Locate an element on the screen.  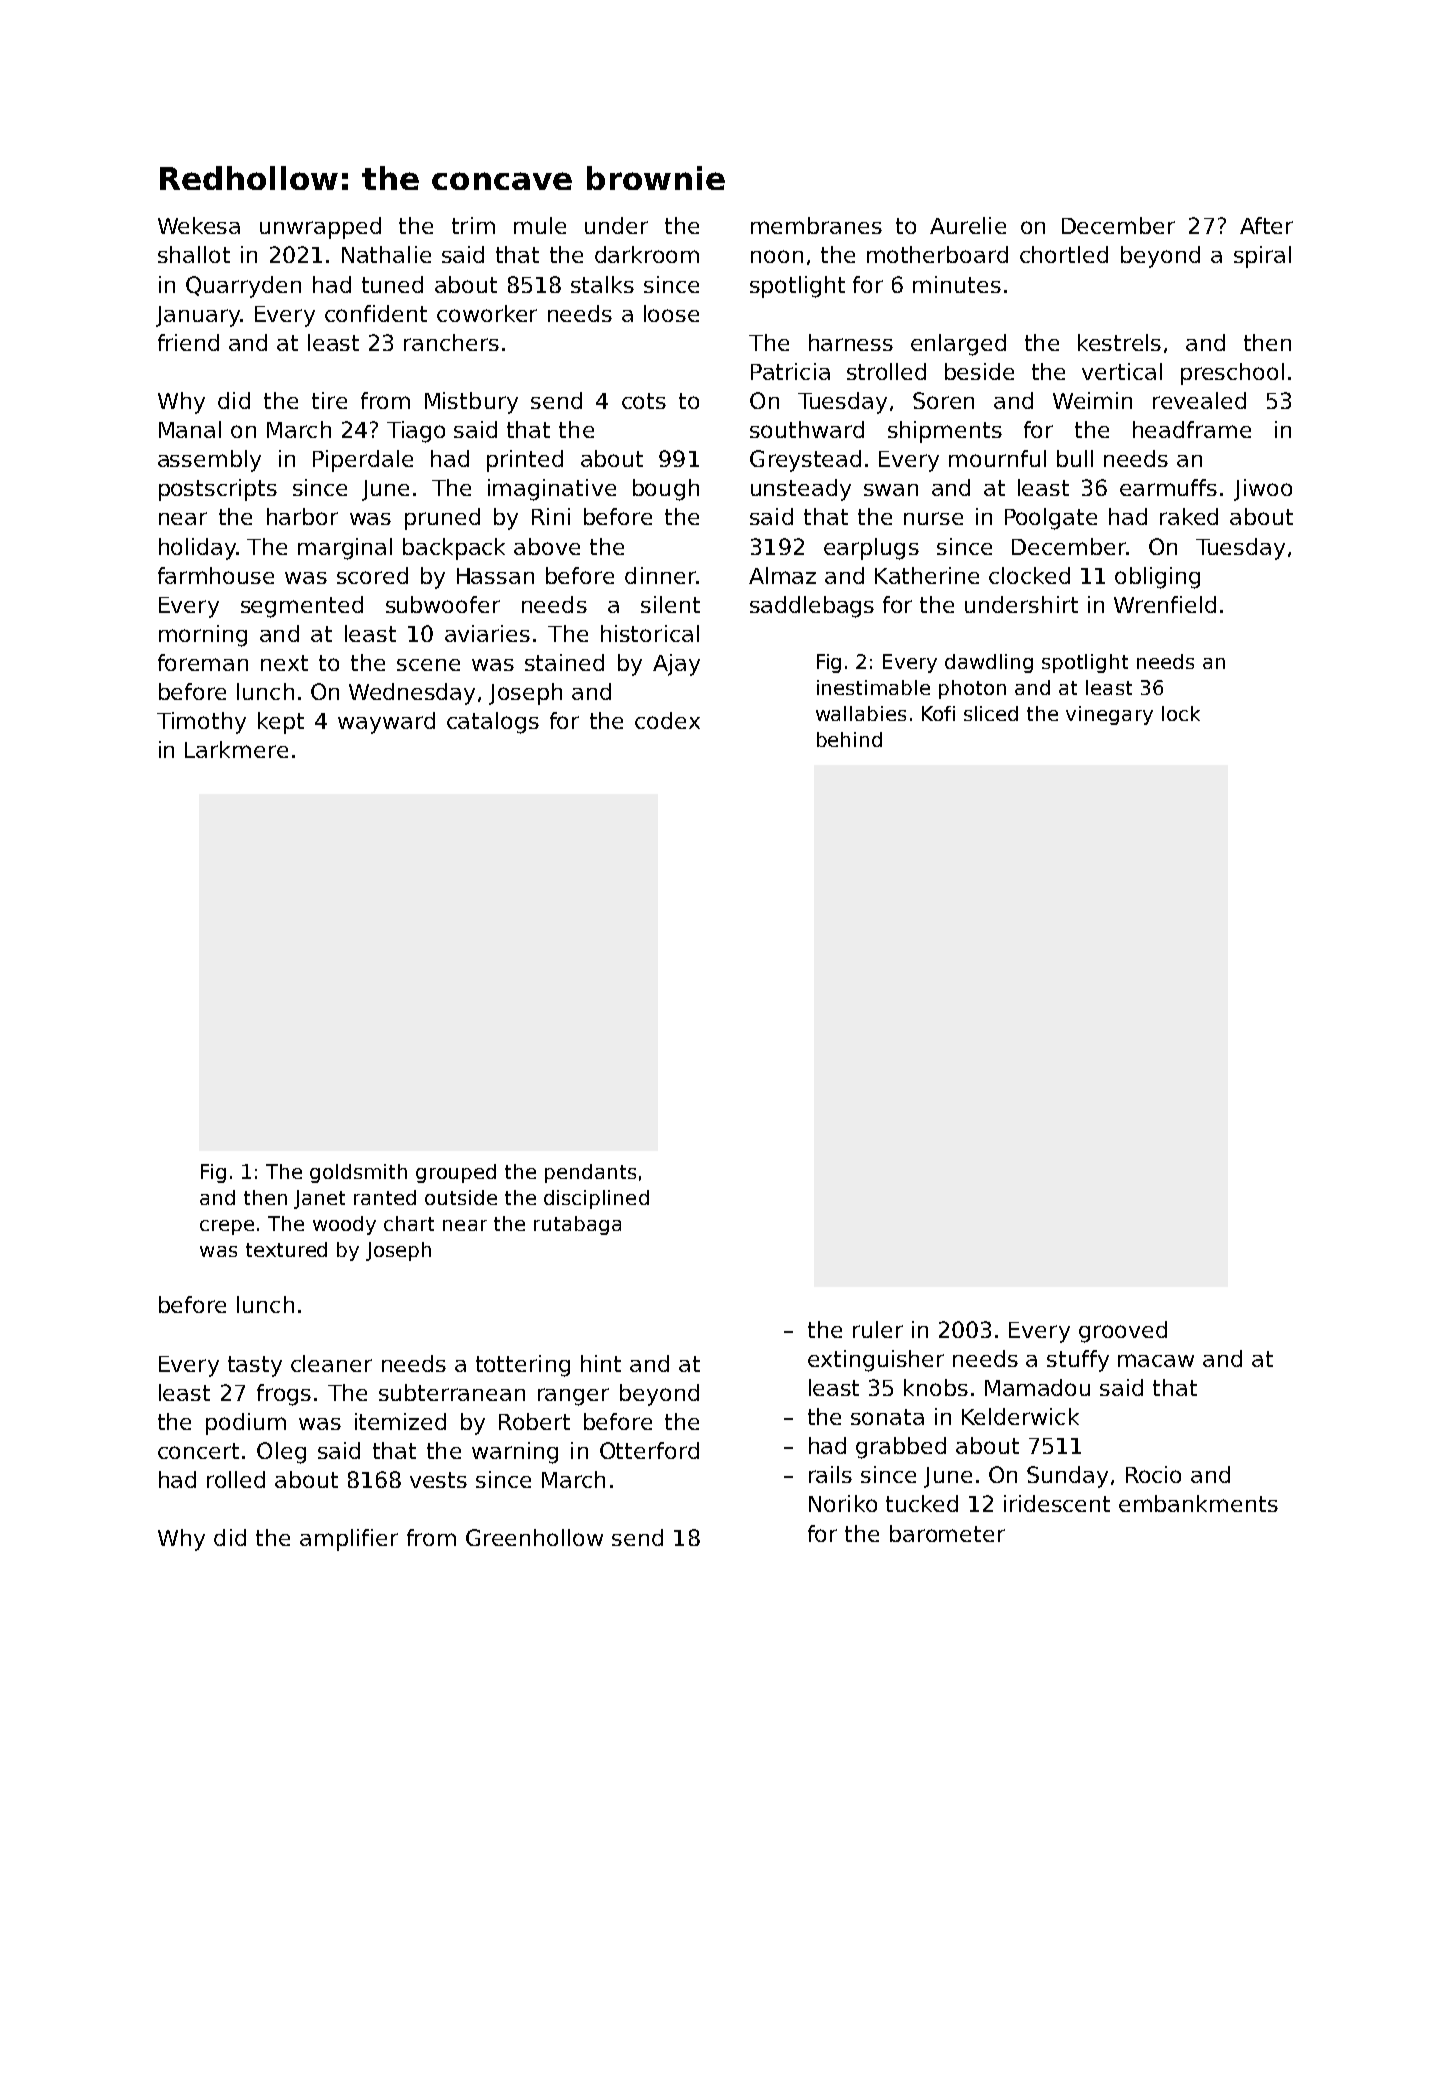
grooved is located at coordinates (1123, 1332).
